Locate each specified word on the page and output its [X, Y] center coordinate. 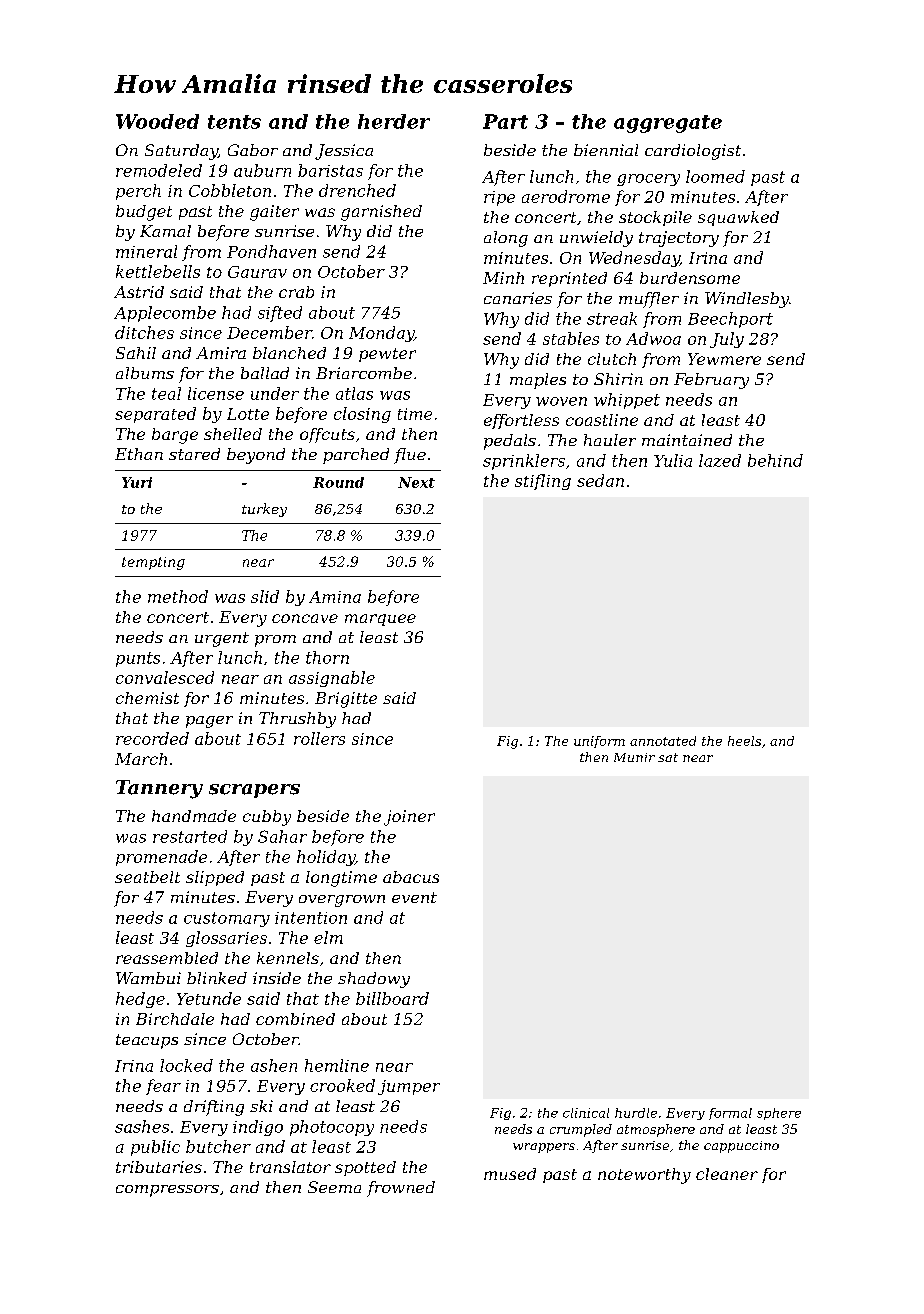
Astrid [139, 292]
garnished [381, 213]
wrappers [544, 1148]
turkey [264, 510]
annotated [663, 741]
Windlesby [747, 300]
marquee [380, 620]
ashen [274, 1065]
